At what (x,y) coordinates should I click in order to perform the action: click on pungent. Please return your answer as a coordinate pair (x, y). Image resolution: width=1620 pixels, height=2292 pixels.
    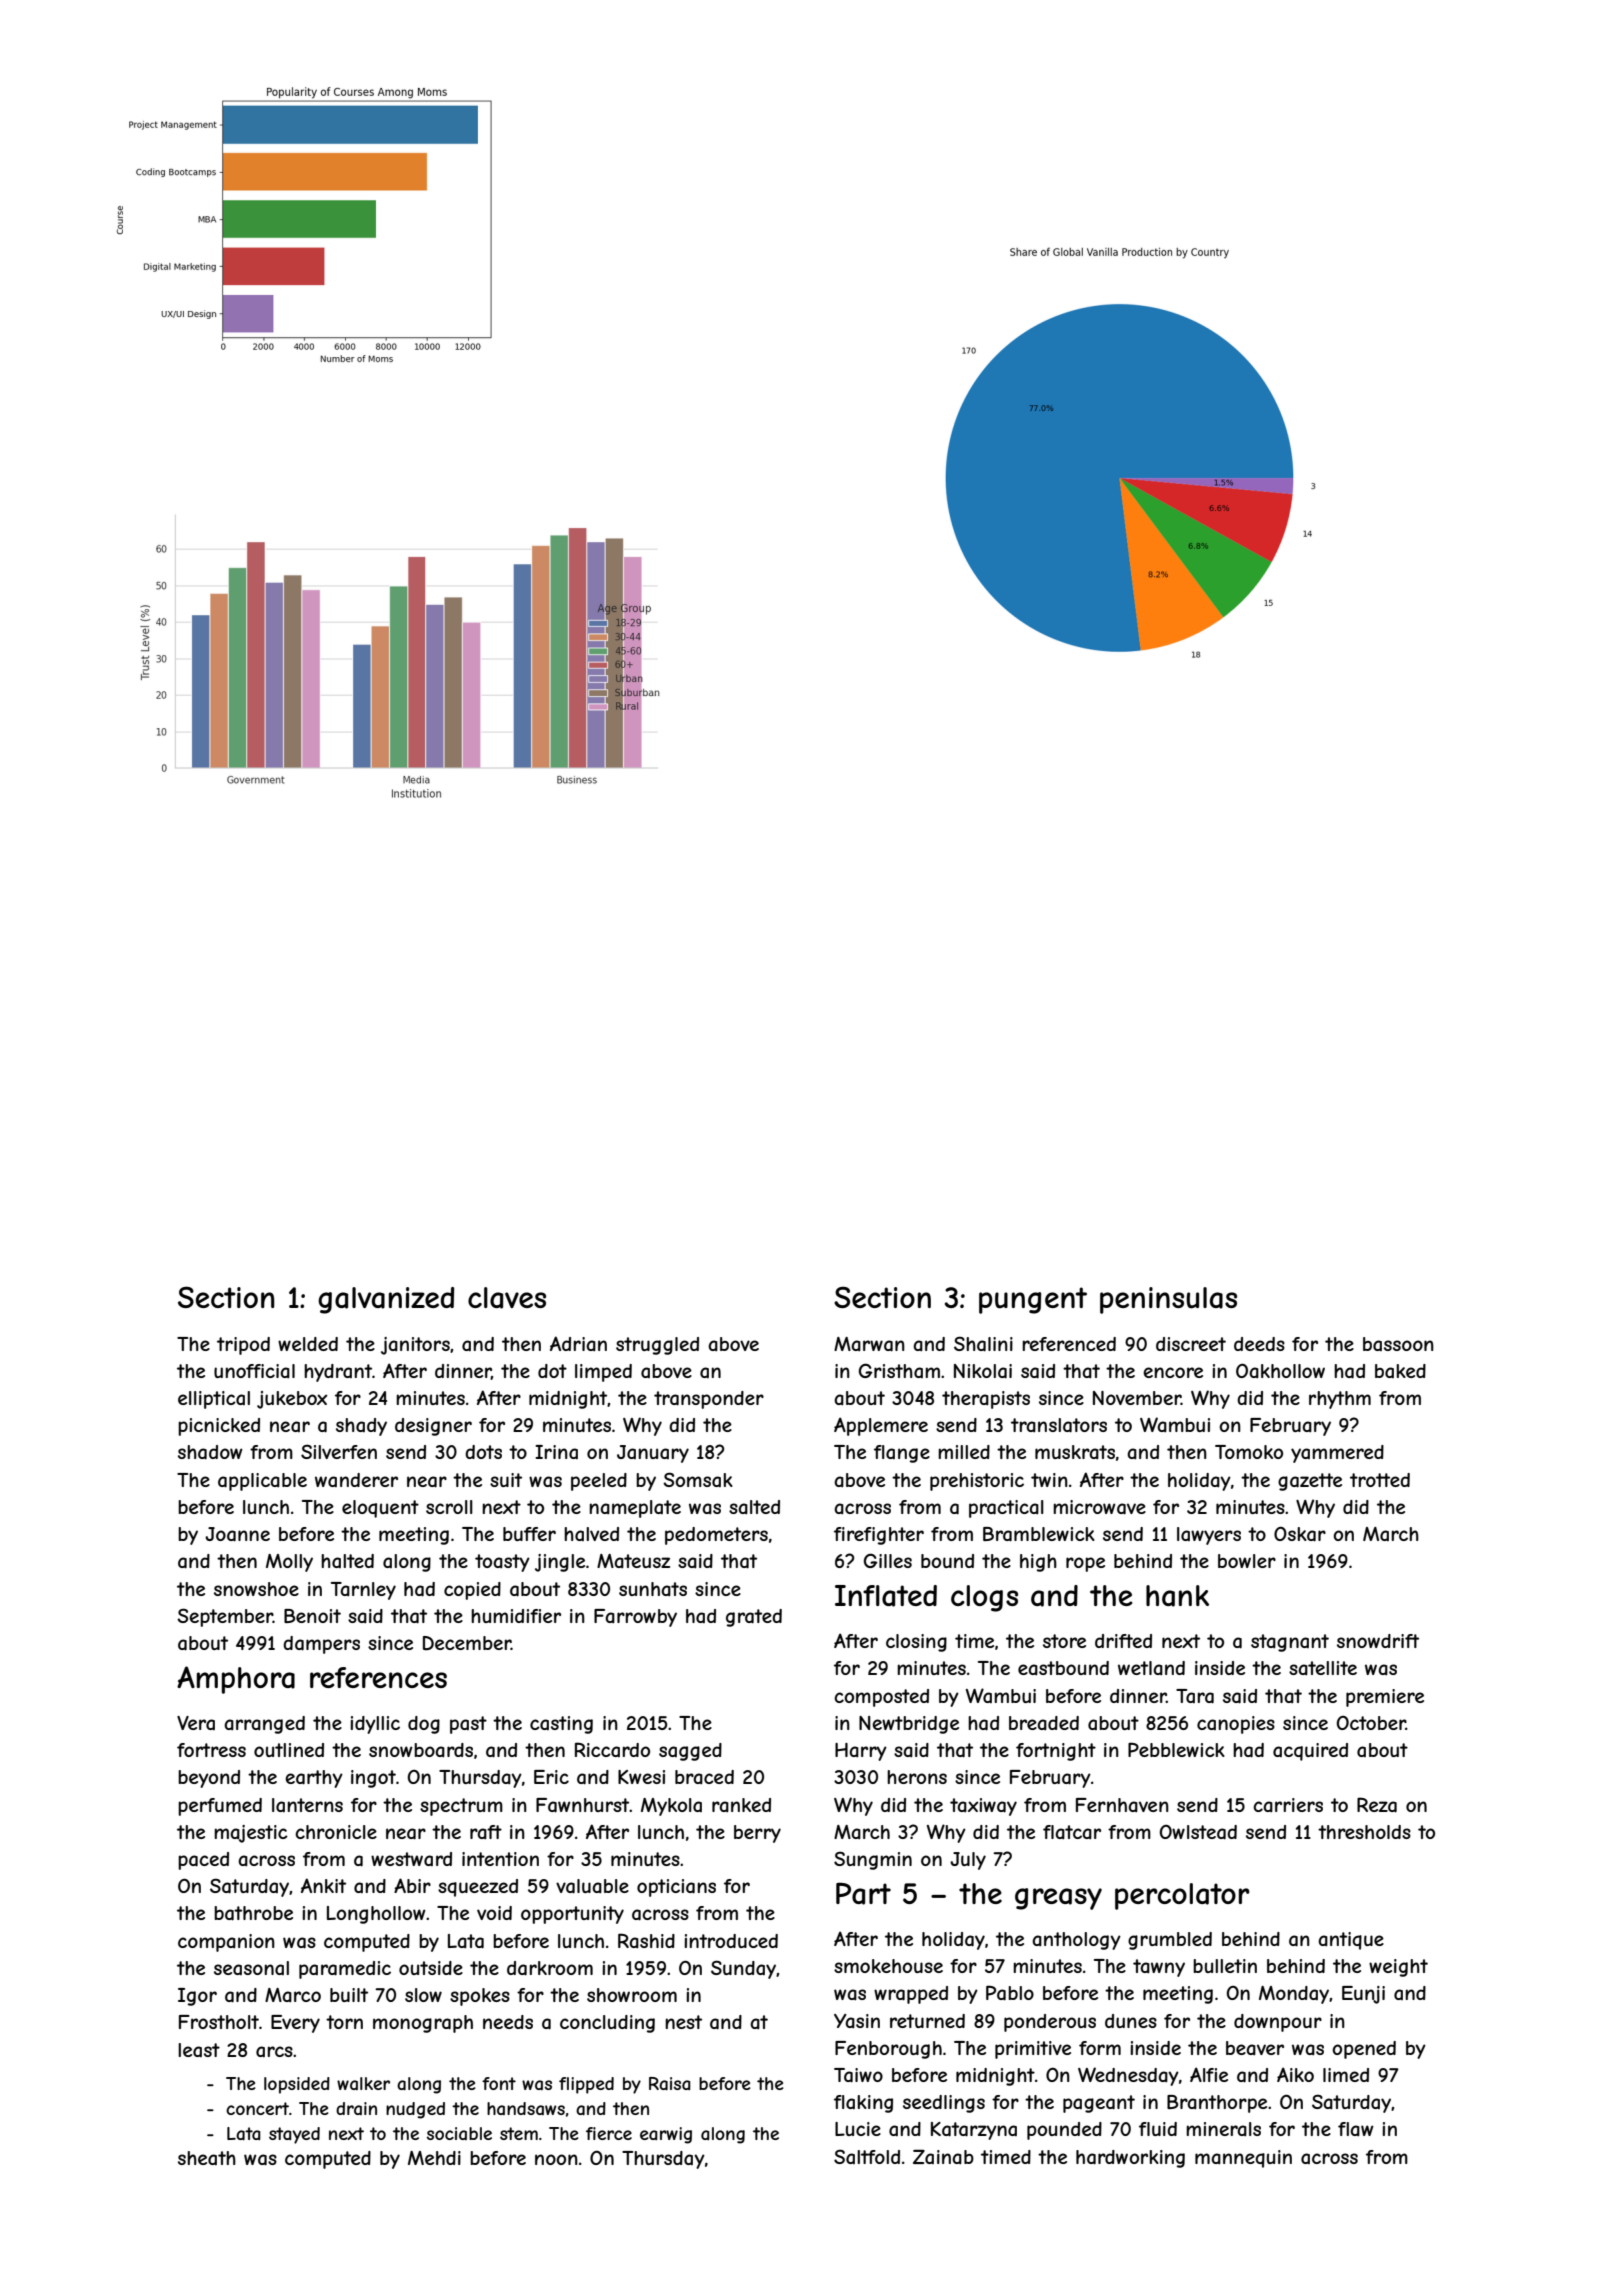
    Looking at the image, I should click on (1033, 1300).
